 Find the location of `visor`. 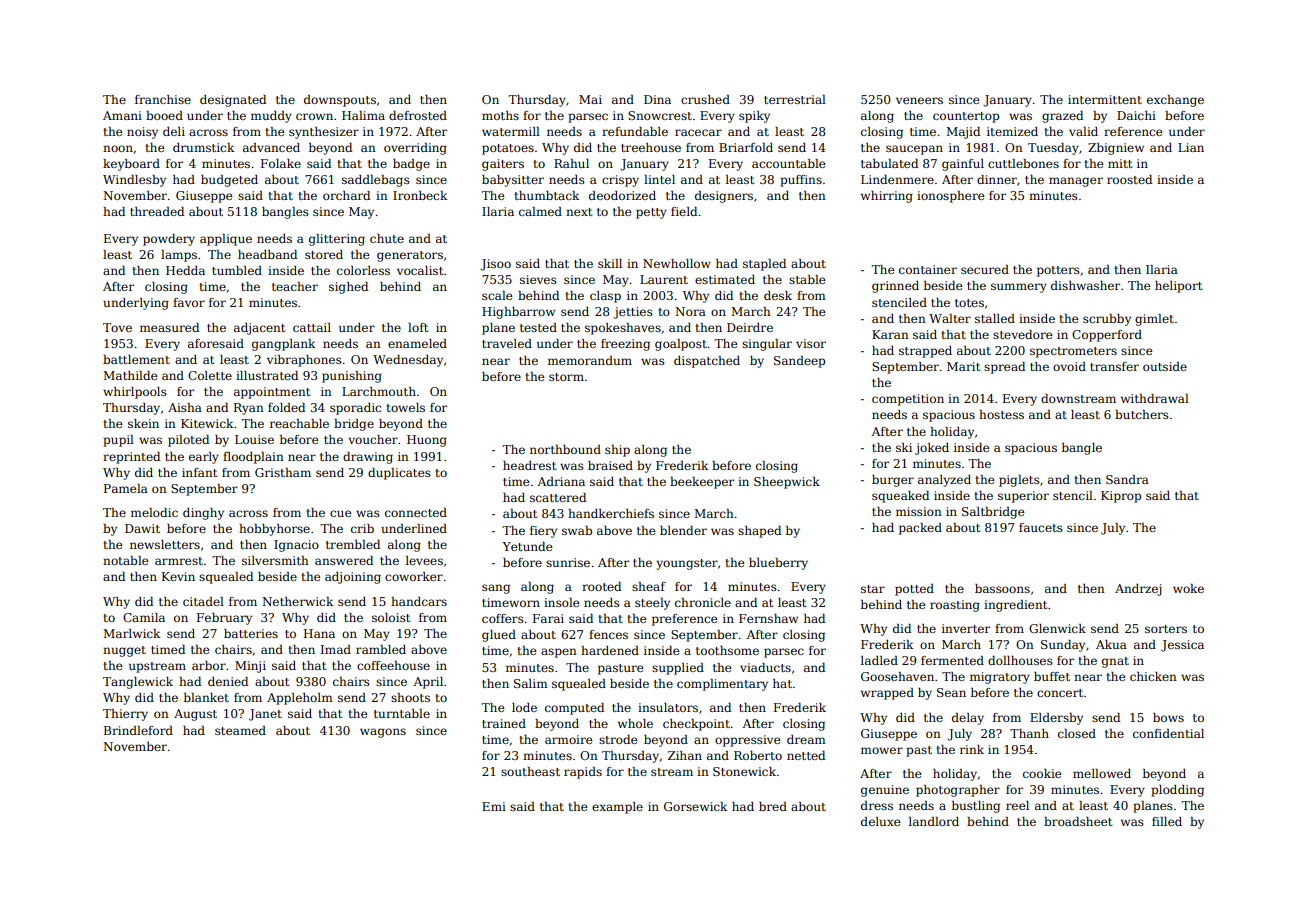

visor is located at coordinates (811, 343).
